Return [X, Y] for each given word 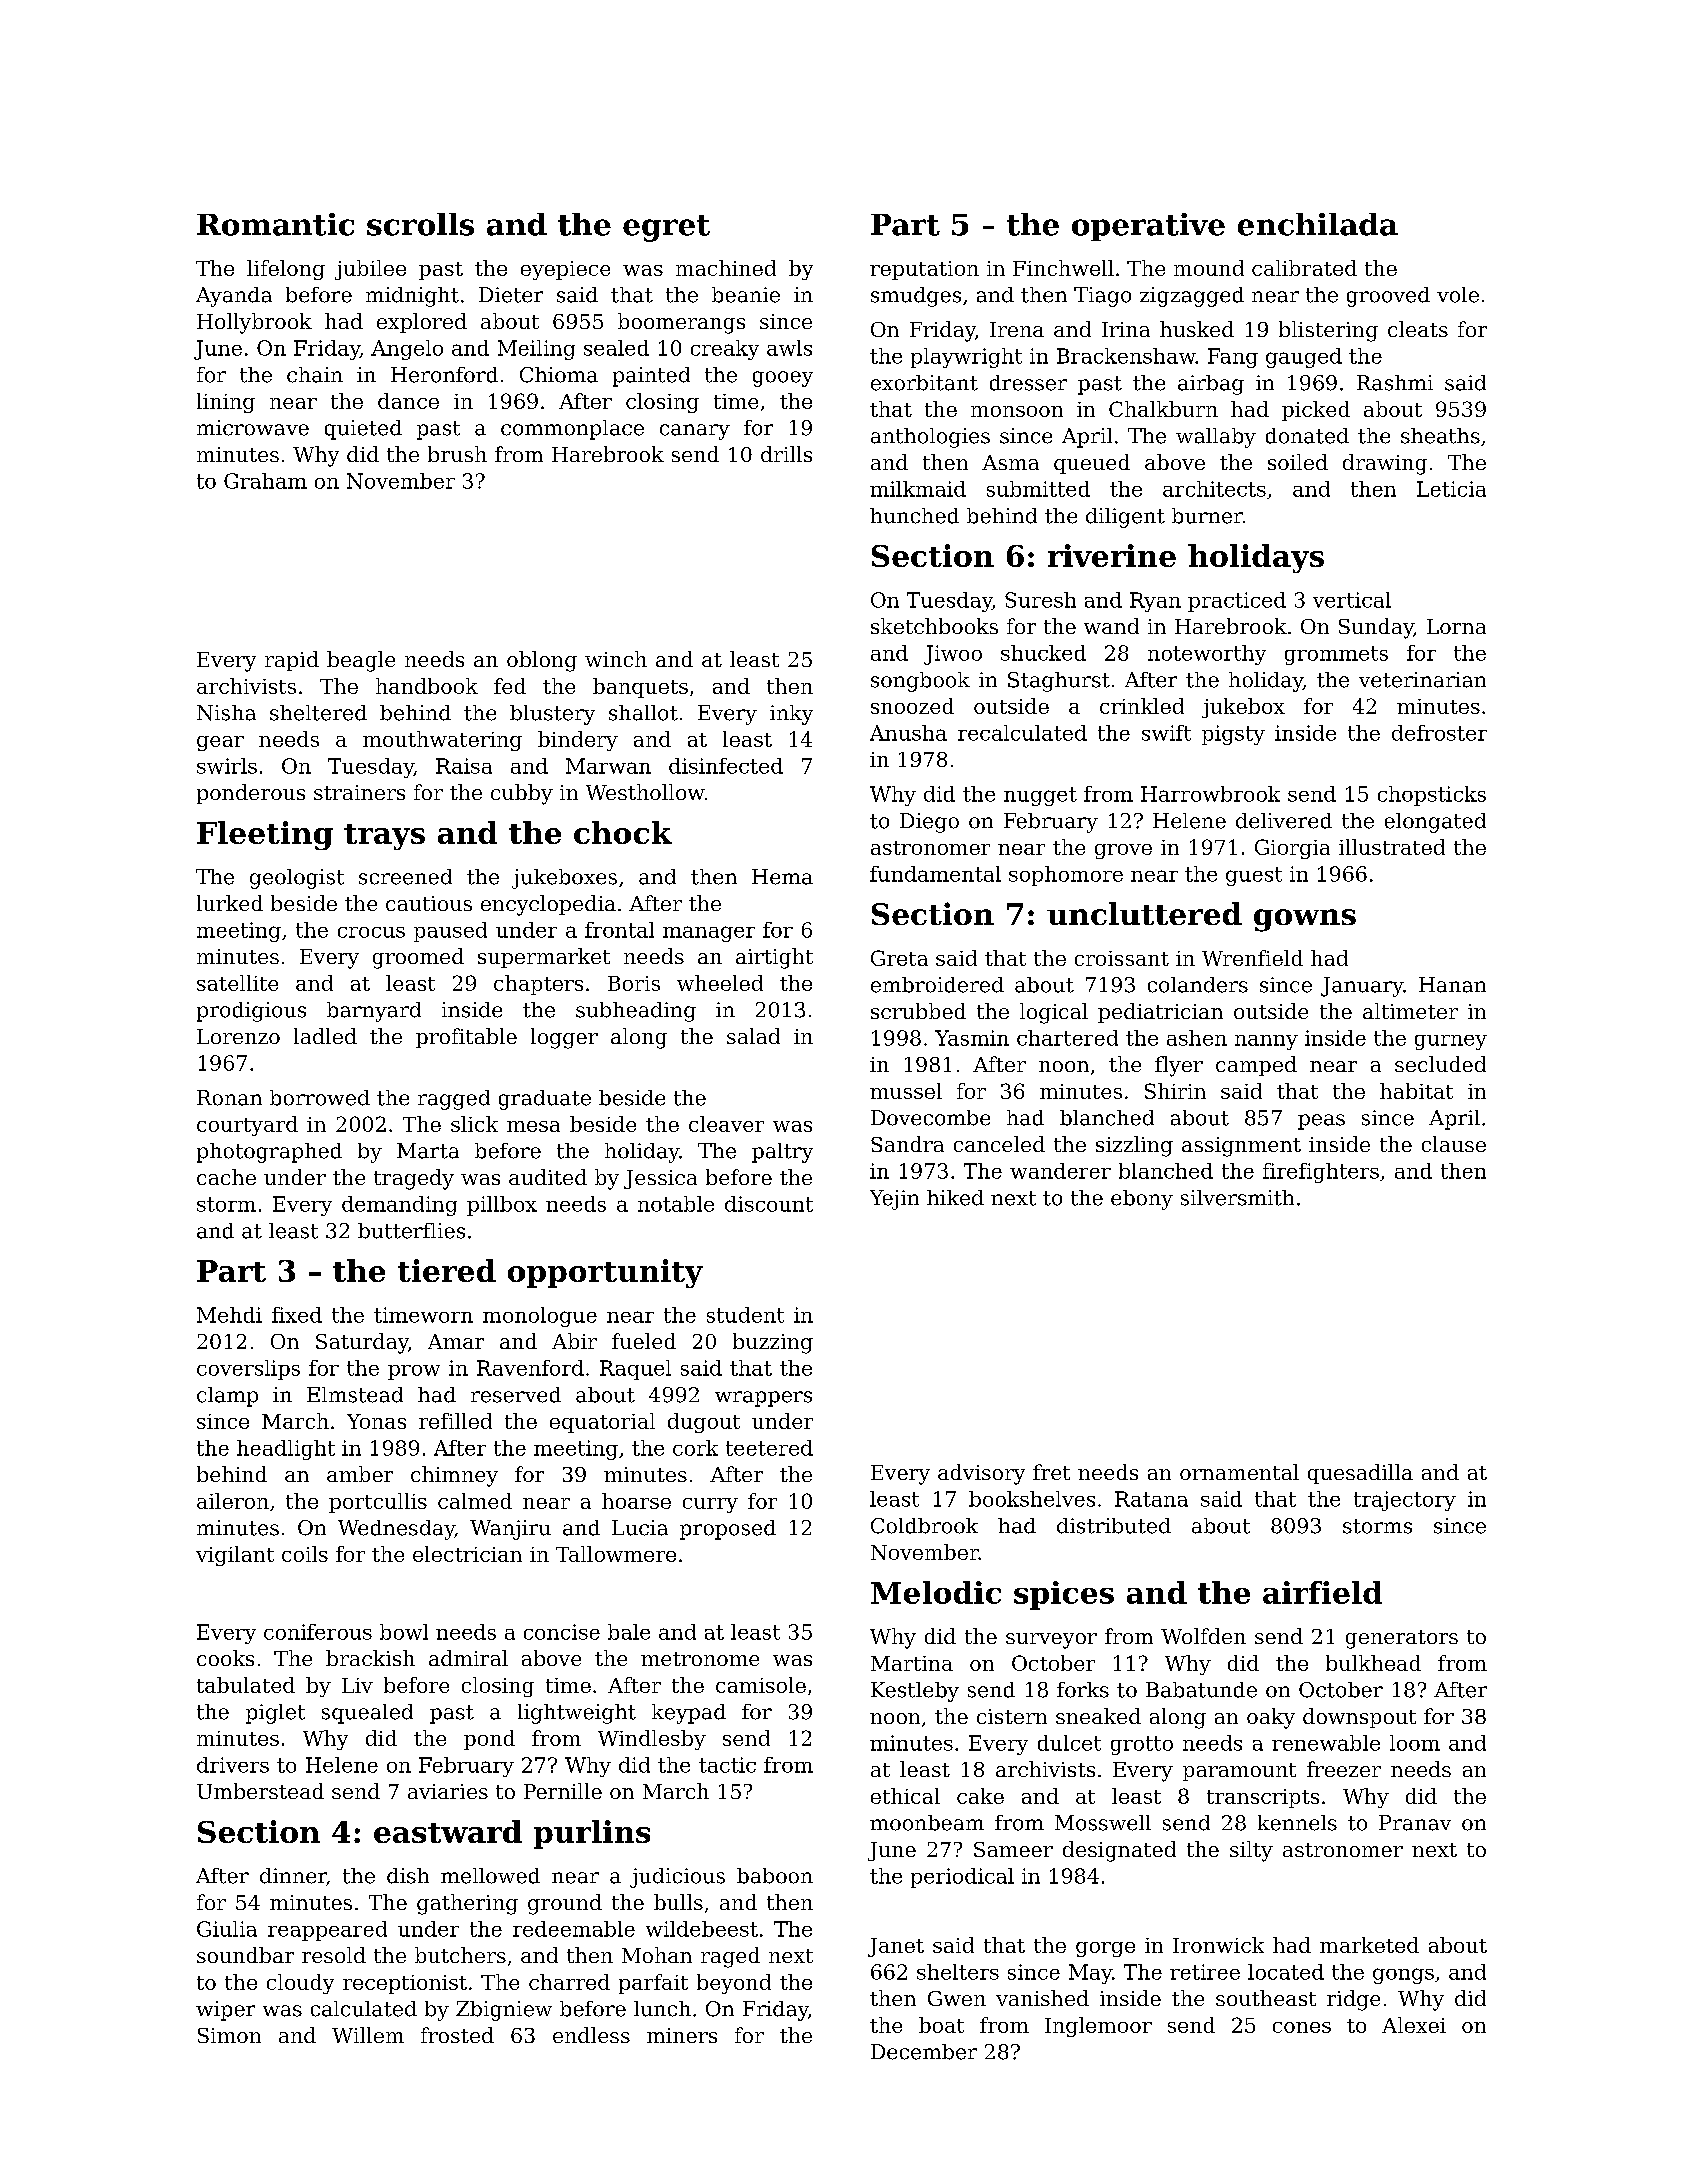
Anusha [908, 733]
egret [666, 228]
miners [682, 2035]
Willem [368, 2035]
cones [1302, 2027]
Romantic [275, 224]
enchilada [1318, 224]
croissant [1122, 958]
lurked [230, 903]
